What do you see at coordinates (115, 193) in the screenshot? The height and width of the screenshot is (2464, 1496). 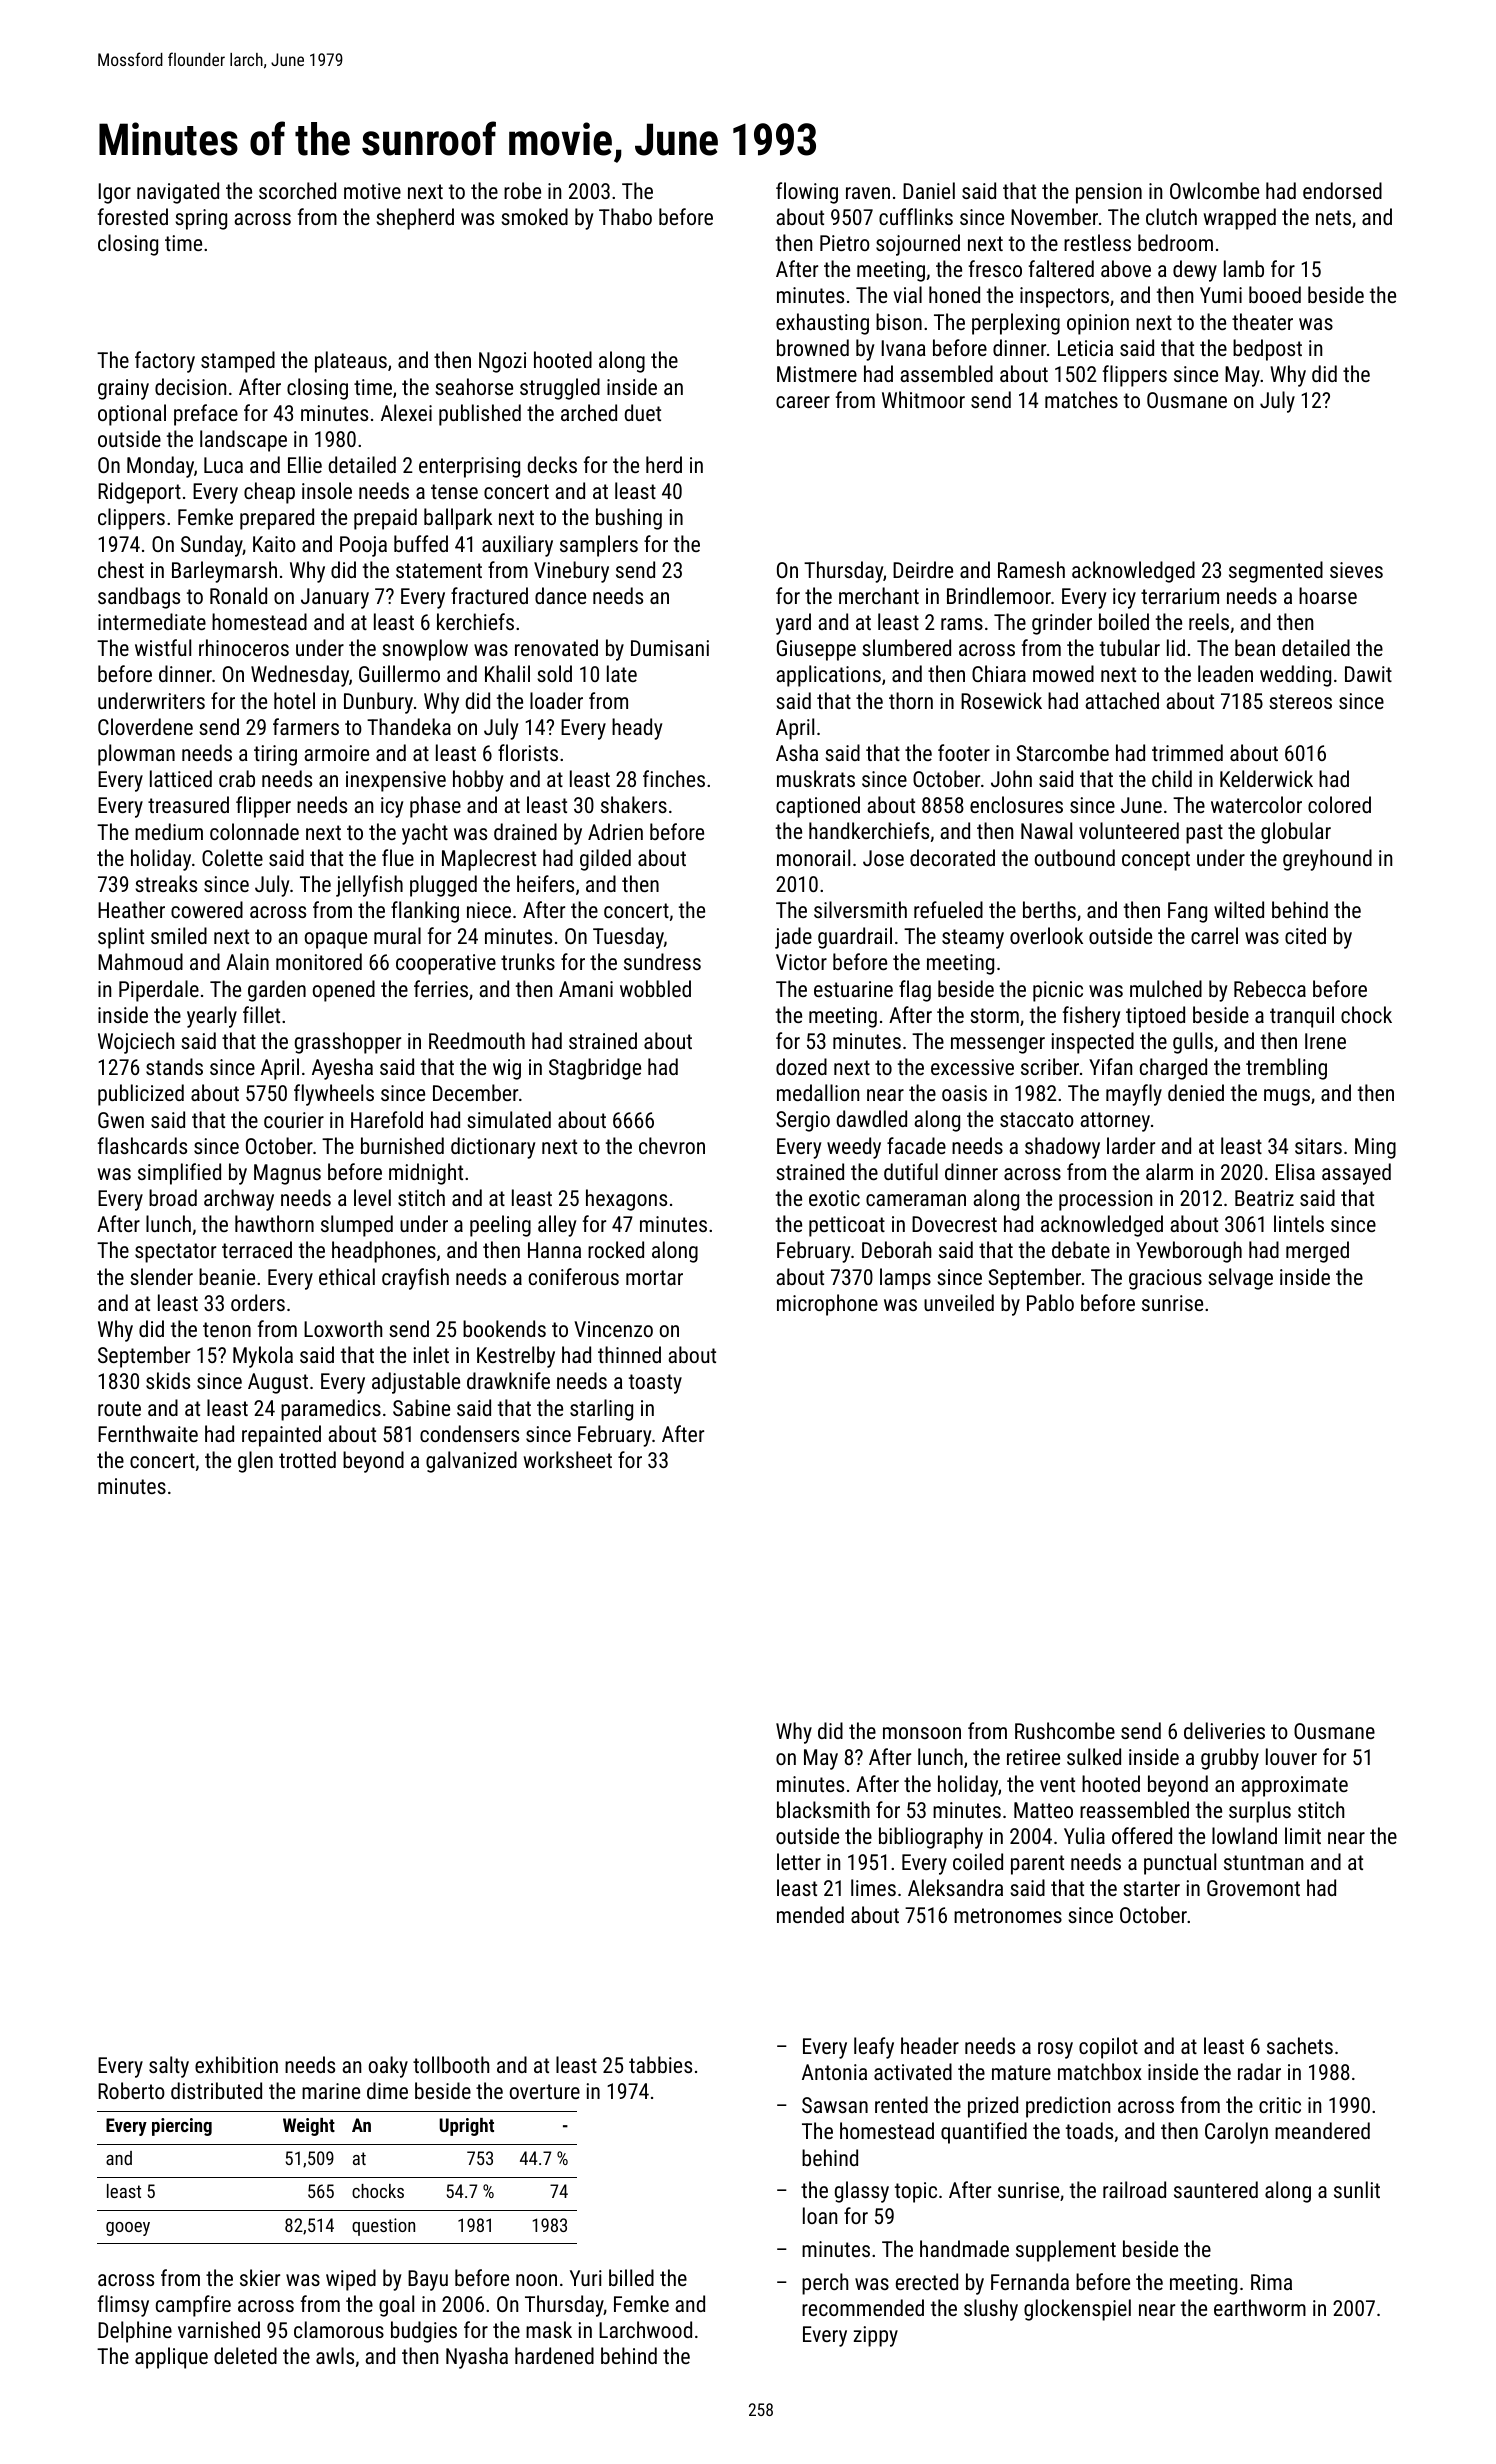 I see `Igor` at bounding box center [115, 193].
